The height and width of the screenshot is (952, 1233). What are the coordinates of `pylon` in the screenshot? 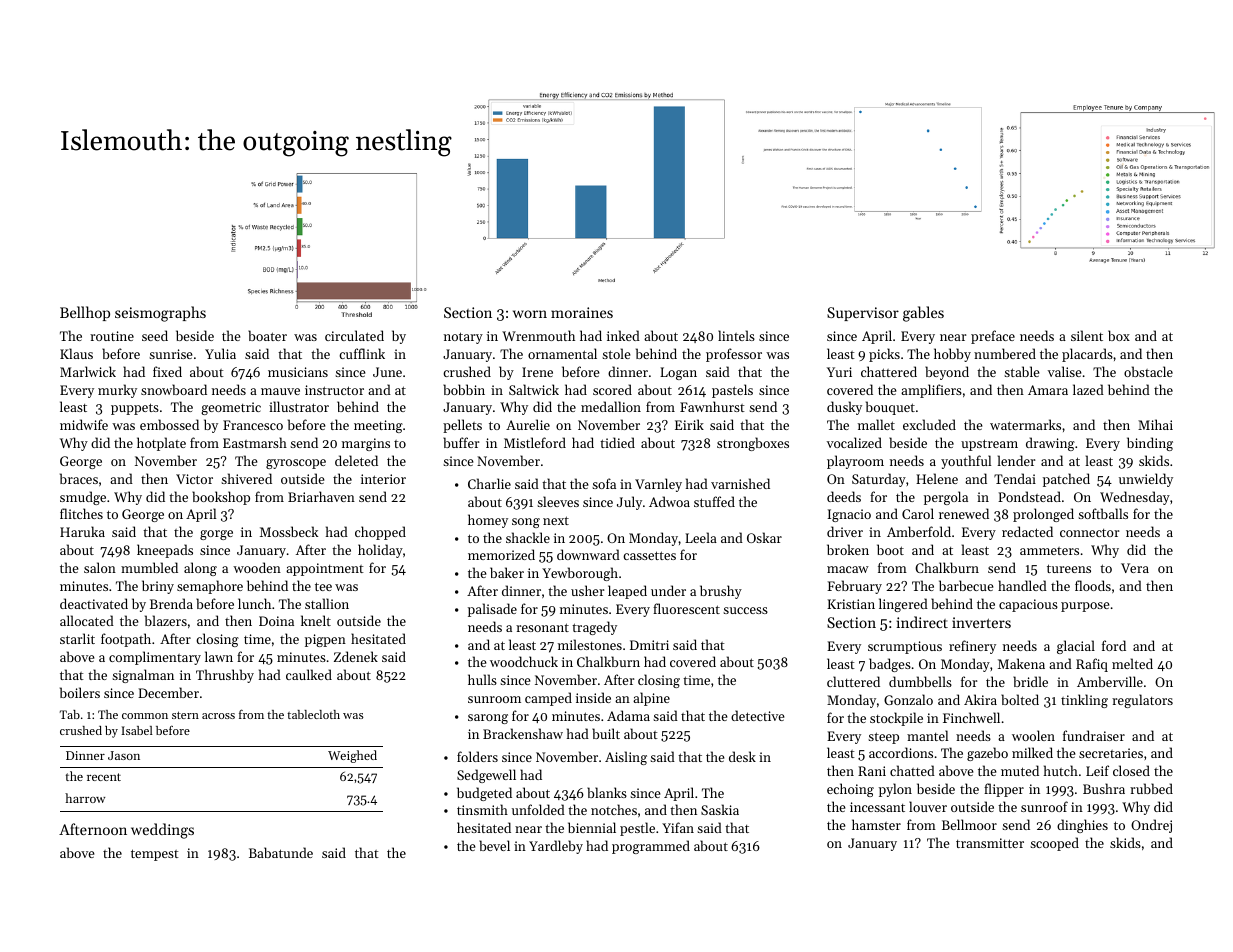 It's located at (895, 790).
